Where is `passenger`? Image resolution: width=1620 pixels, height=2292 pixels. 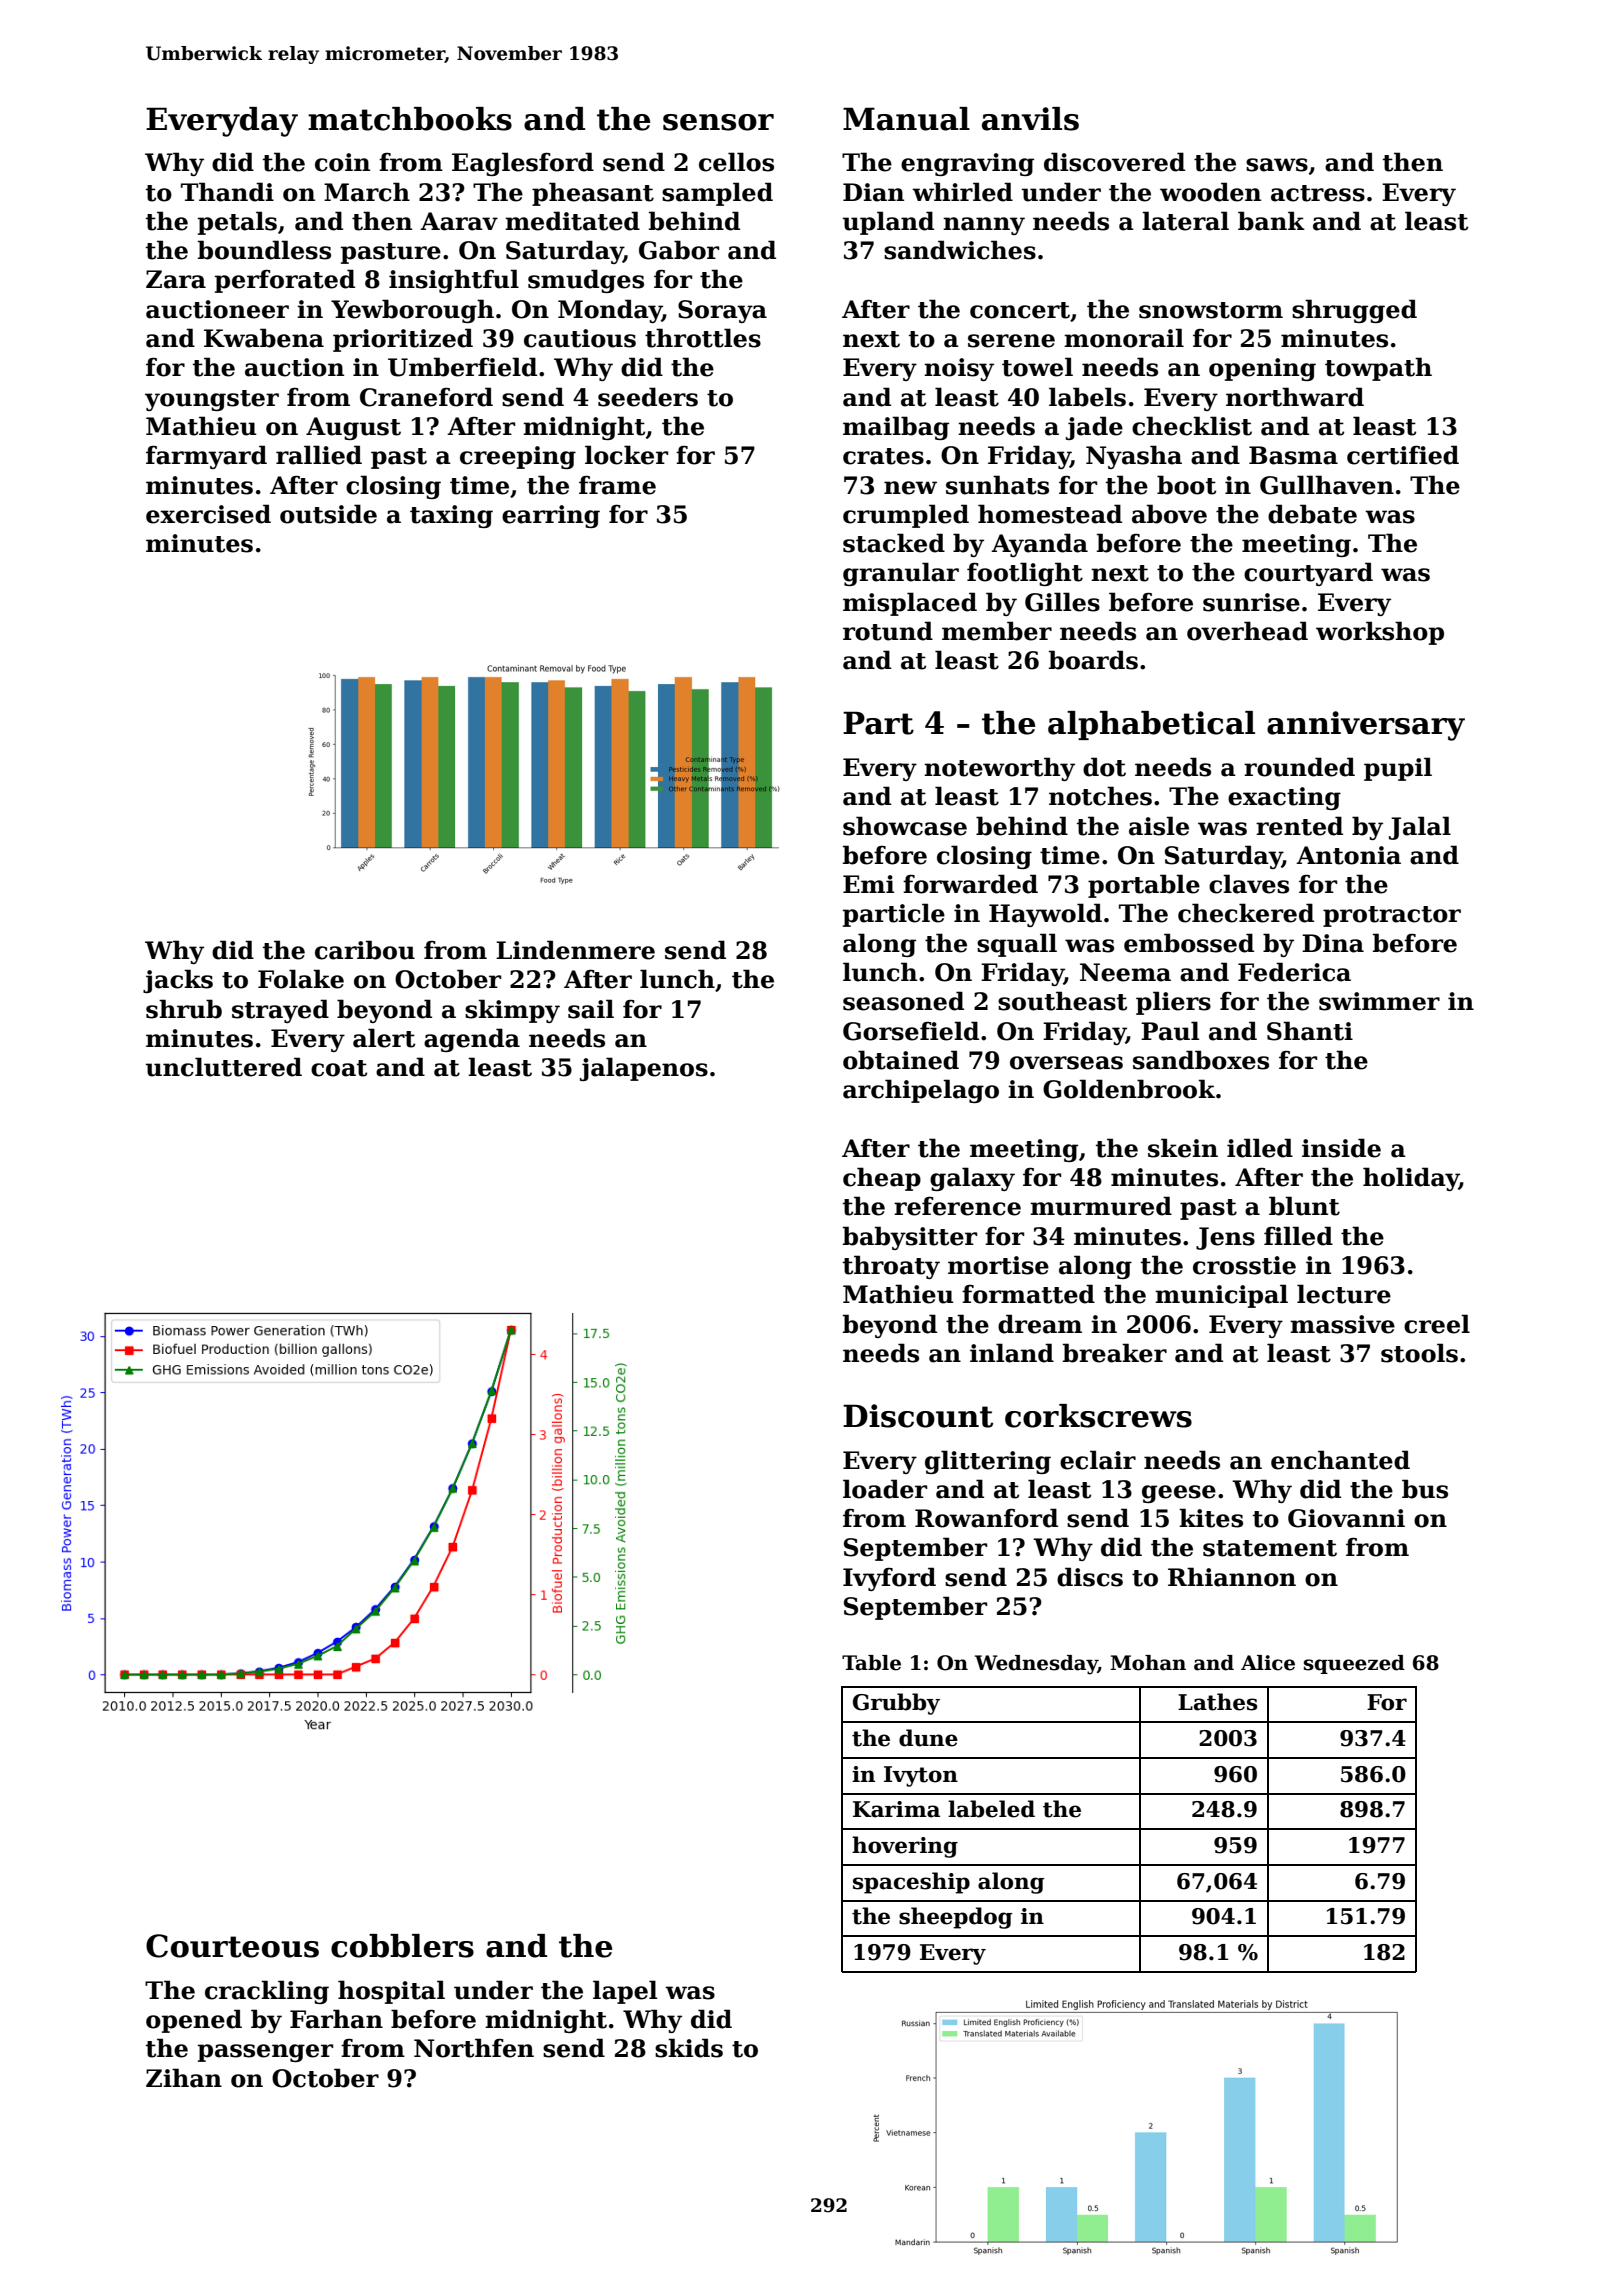 passenger is located at coordinates (265, 2053).
